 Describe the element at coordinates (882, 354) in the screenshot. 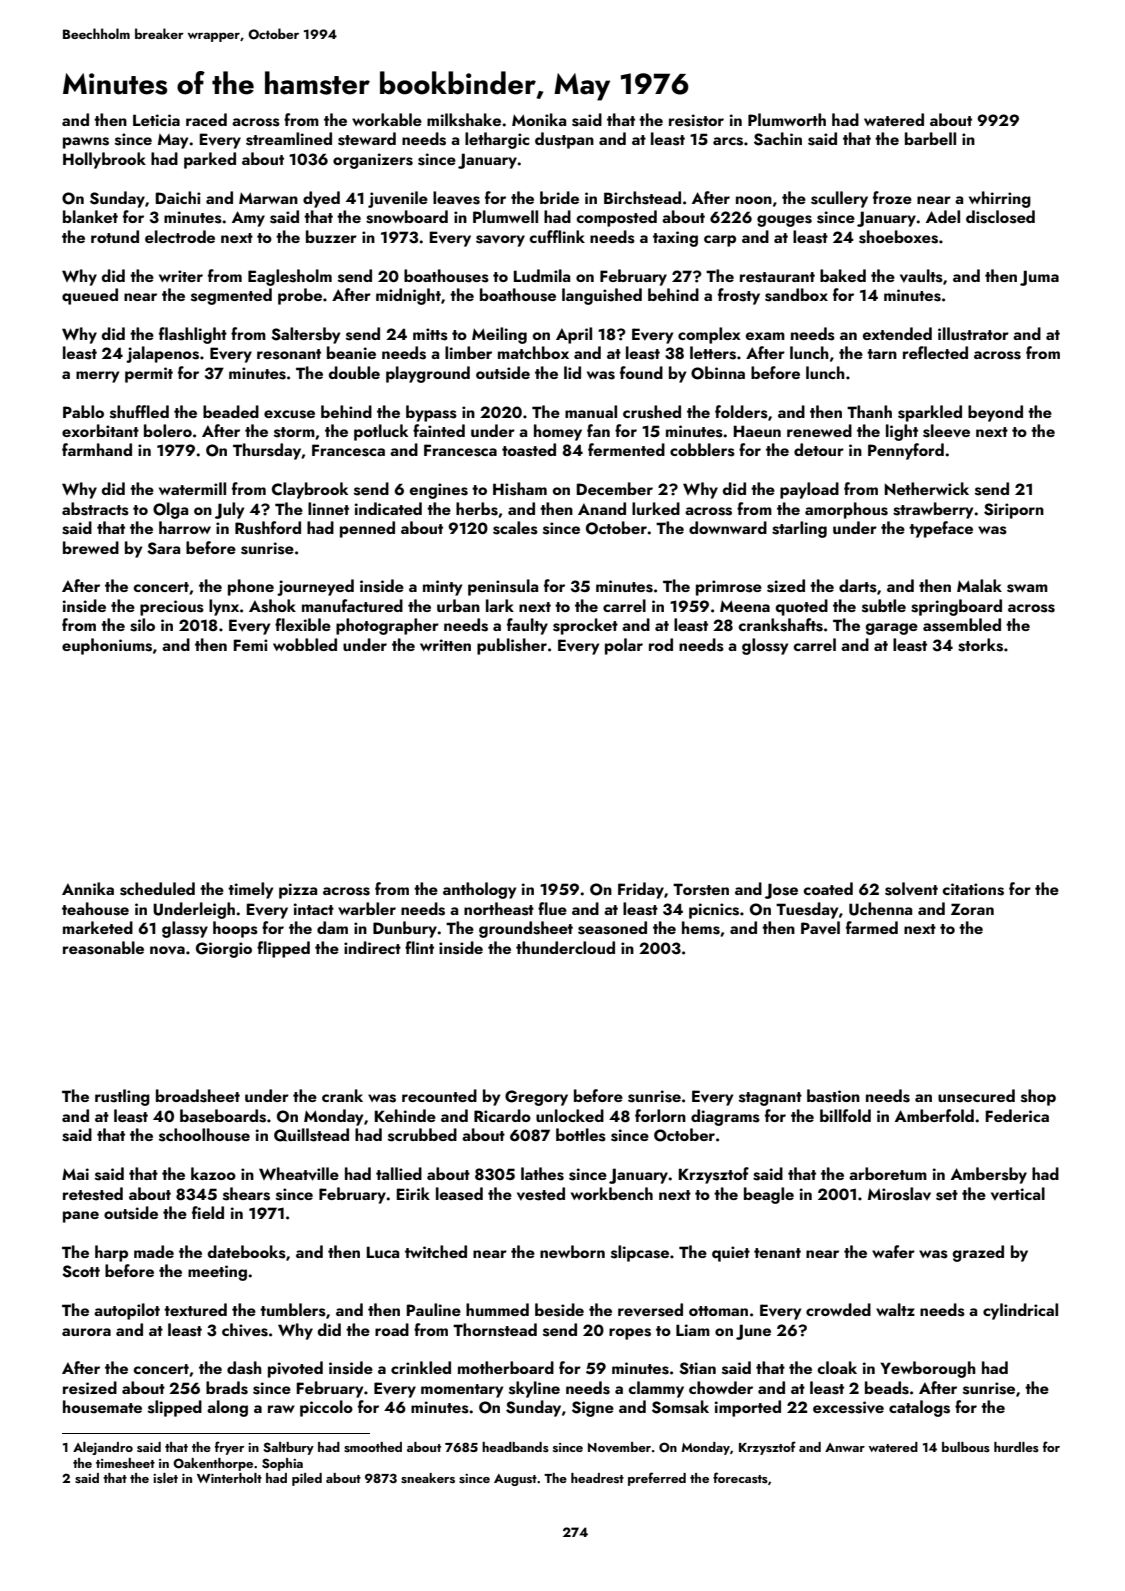

I see `tarn` at that location.
